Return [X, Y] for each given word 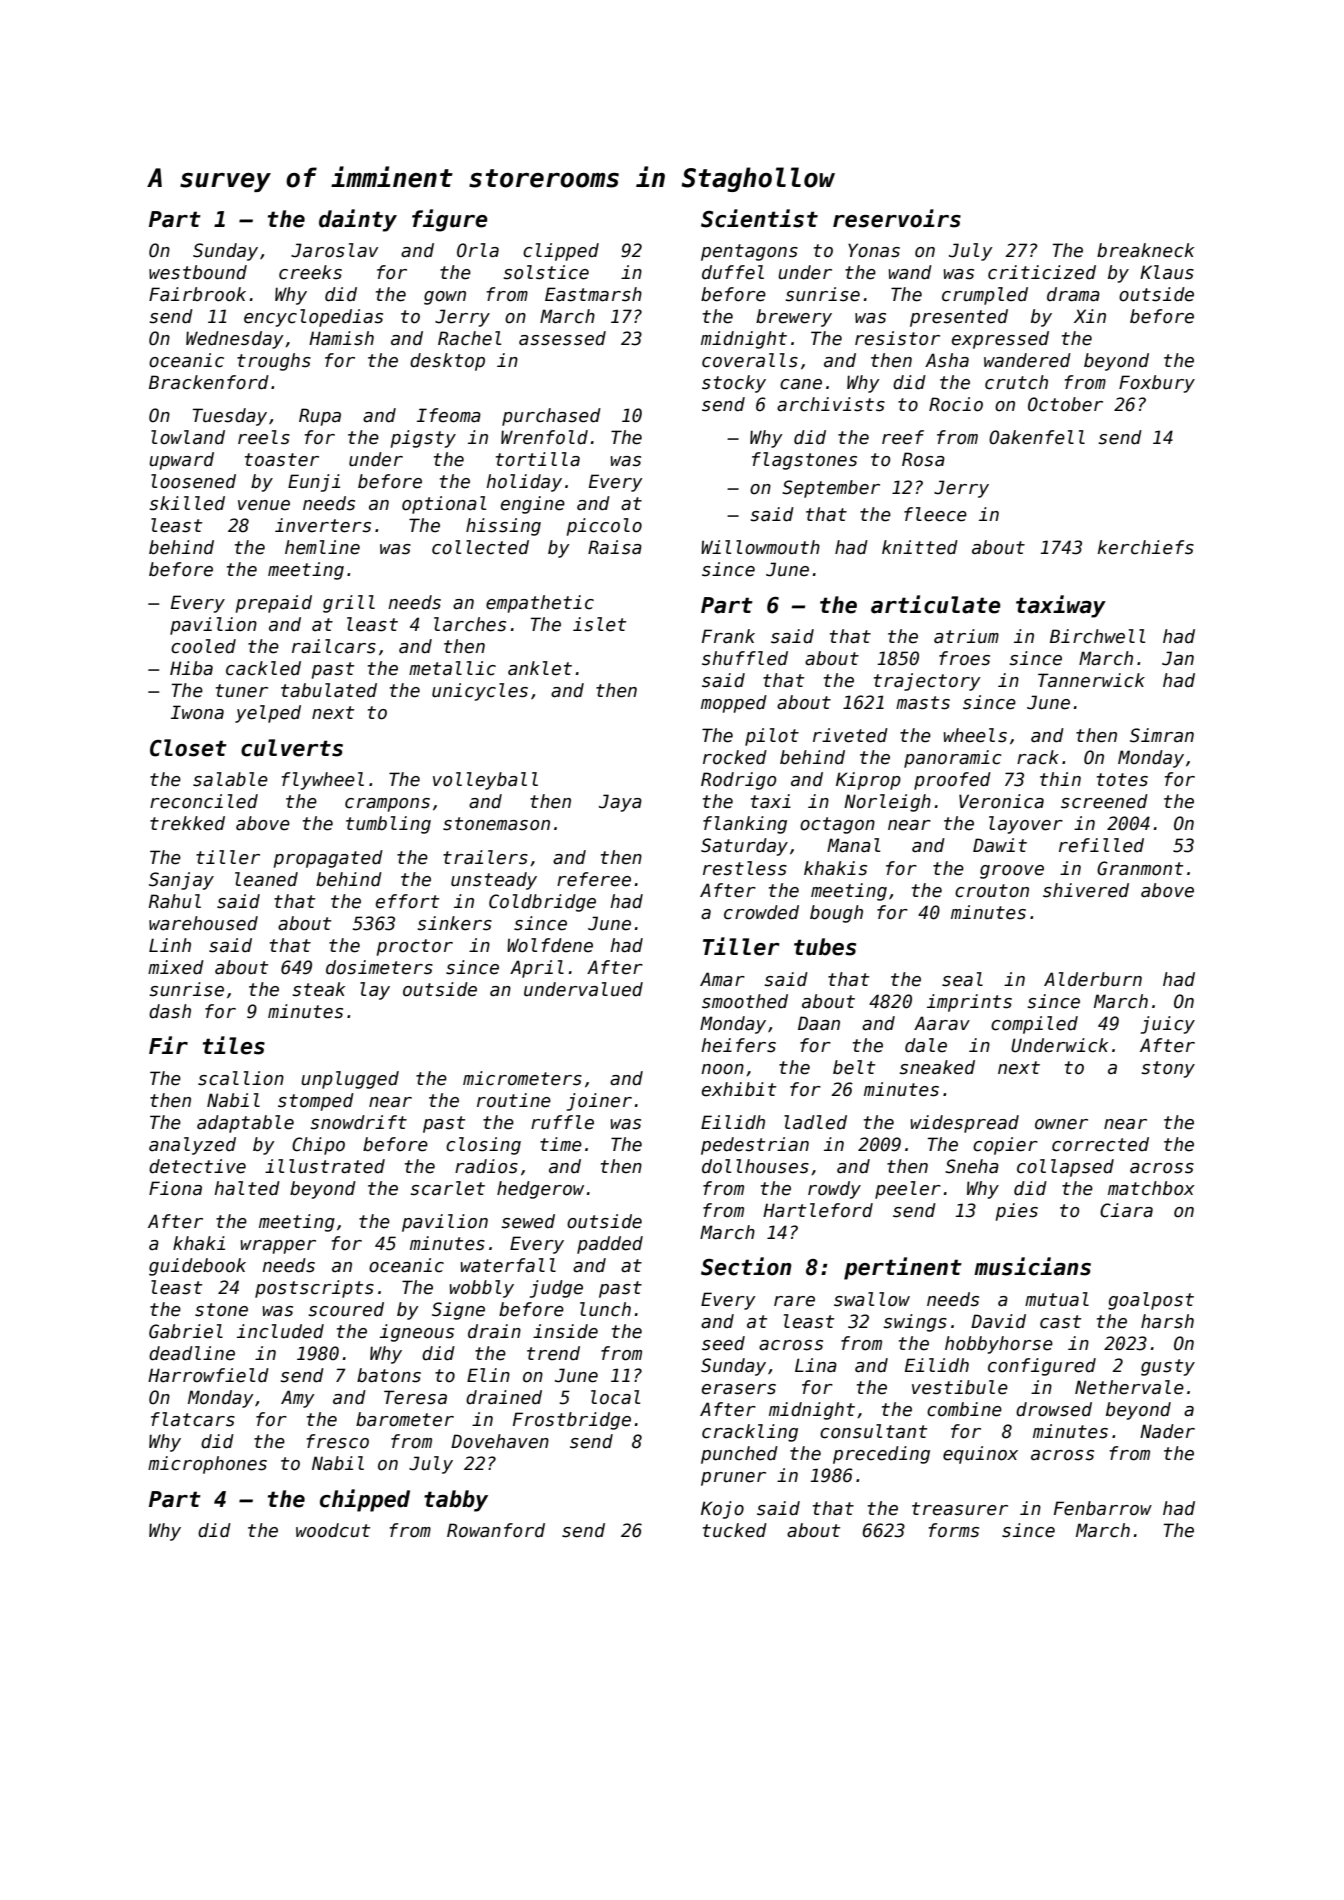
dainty [358, 220]
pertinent [903, 1268]
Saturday [744, 847]
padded [610, 1245]
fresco [338, 1441]
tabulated [329, 690]
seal [962, 979]
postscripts [314, 1289]
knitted [920, 547]
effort [407, 901]
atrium [966, 636]
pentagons [749, 252]
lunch [605, 1309]
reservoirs [897, 218]
